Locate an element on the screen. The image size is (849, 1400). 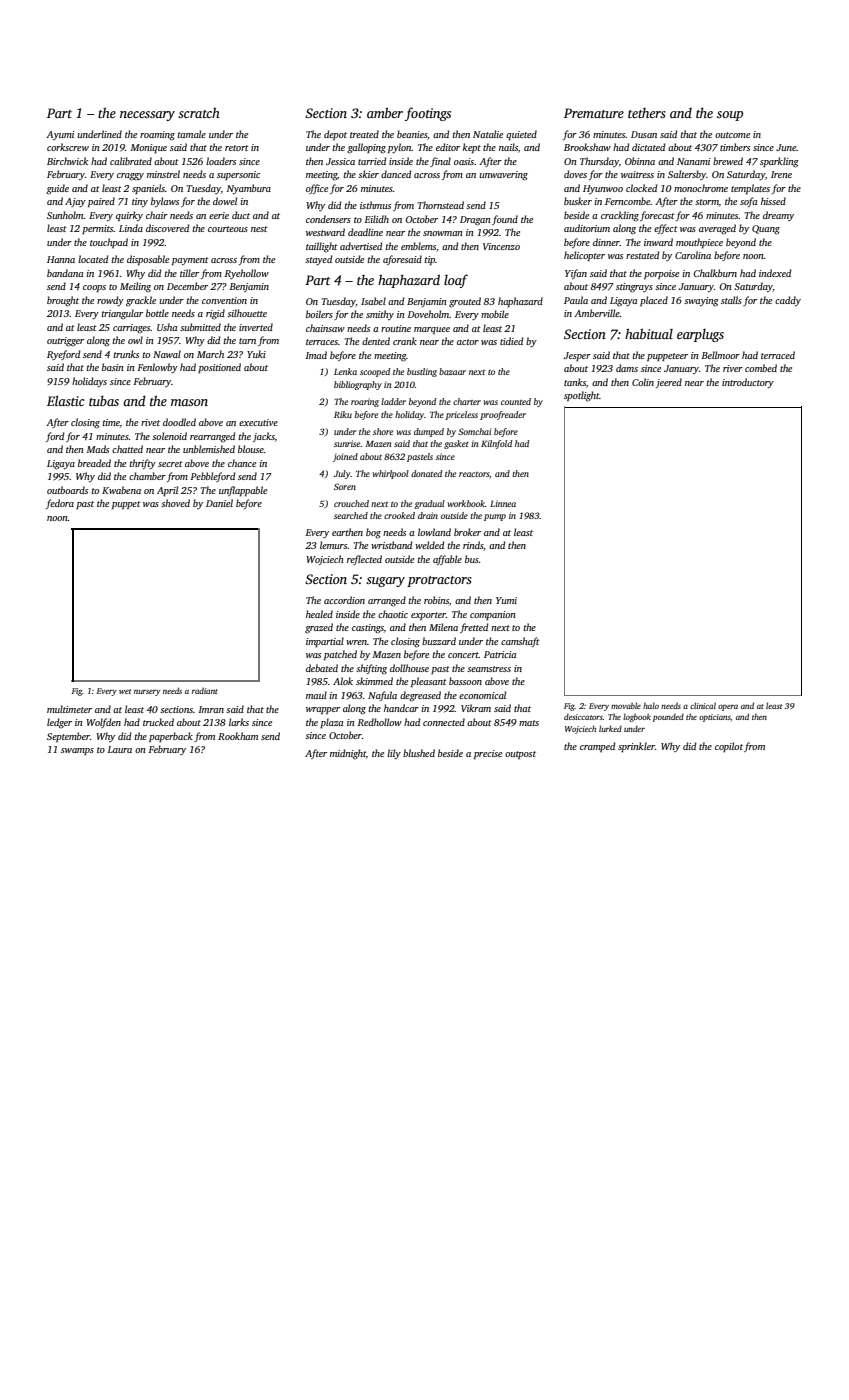
swamps is located at coordinates (77, 751).
